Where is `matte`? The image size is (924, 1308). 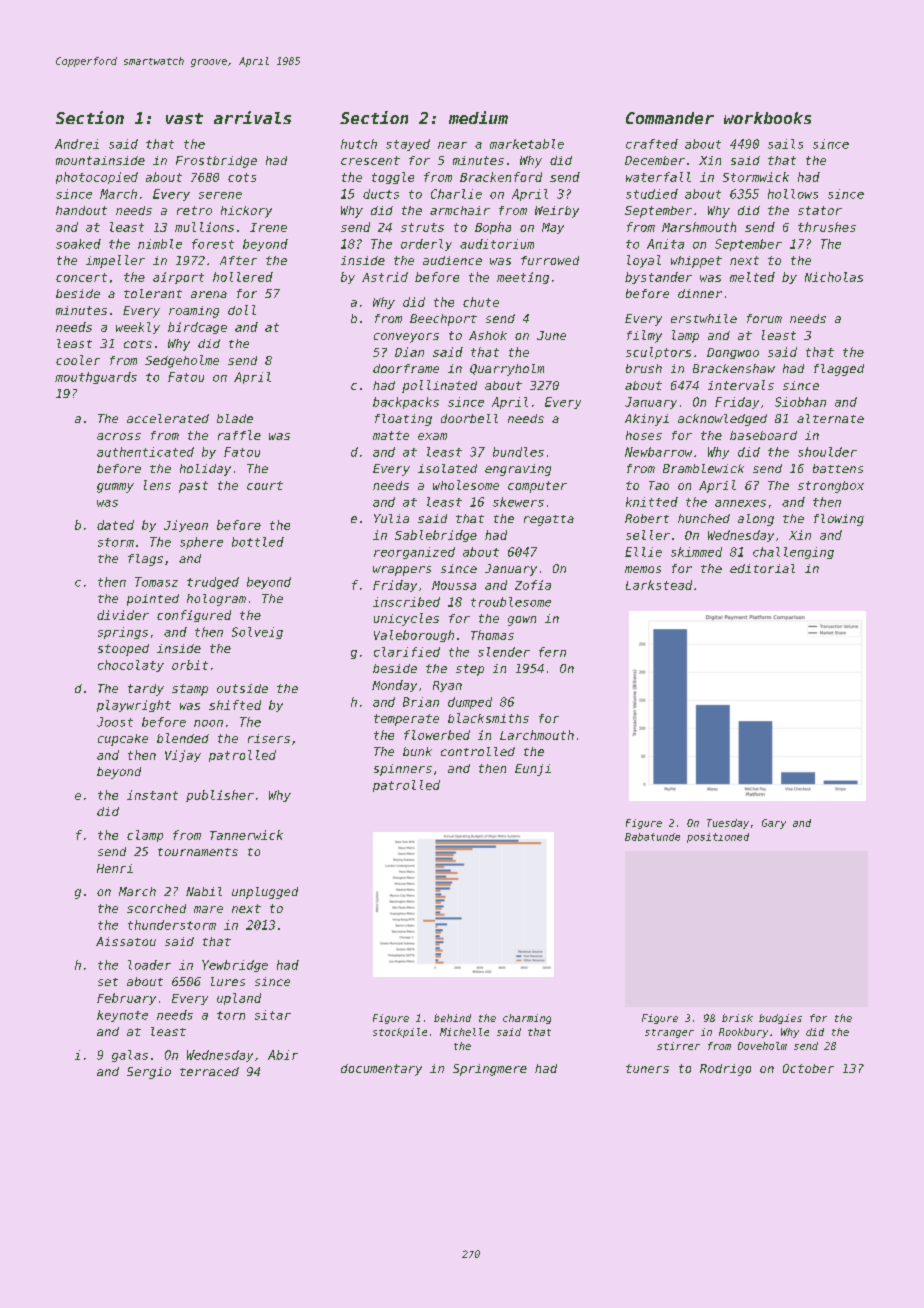
matte is located at coordinates (391, 435).
